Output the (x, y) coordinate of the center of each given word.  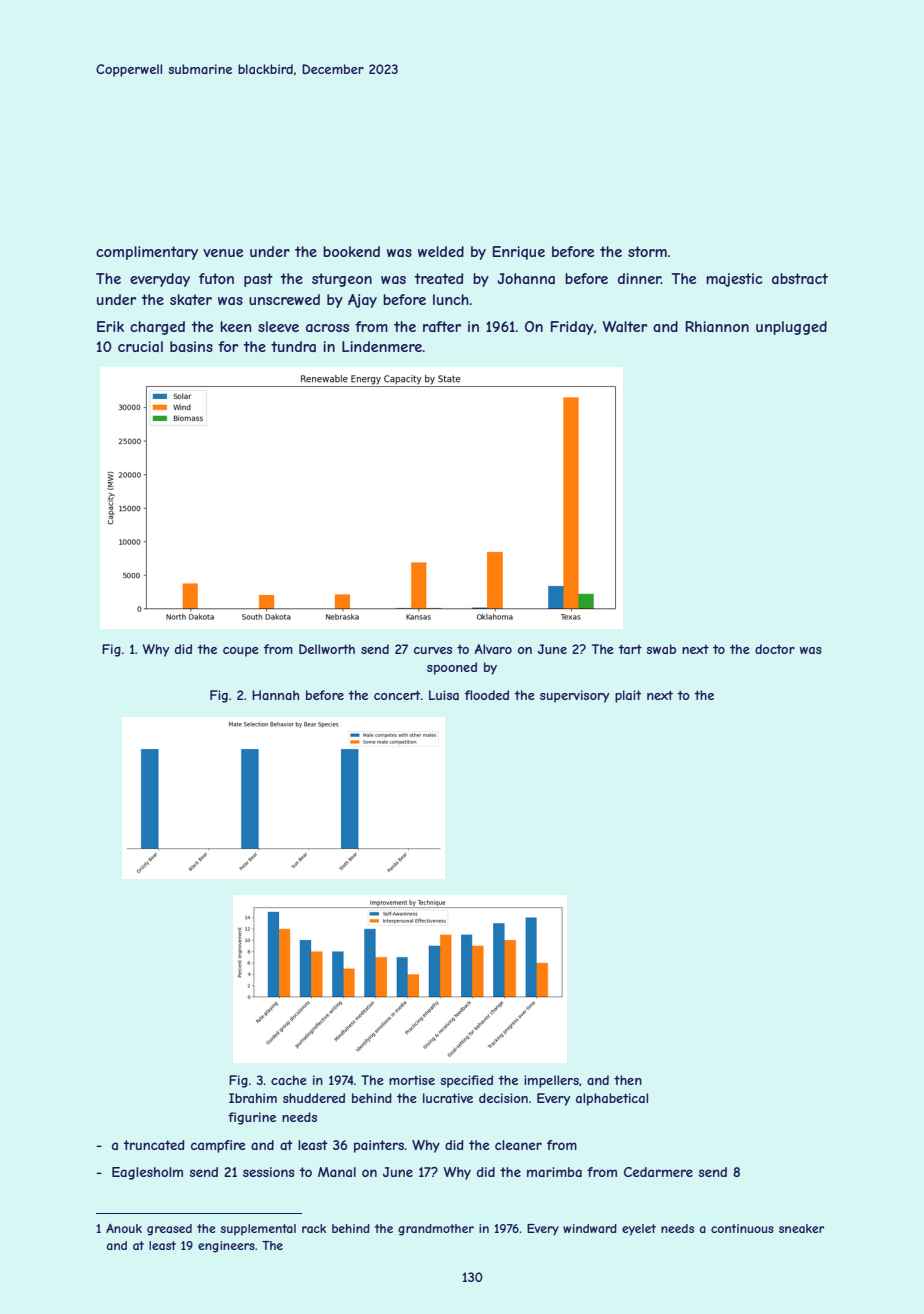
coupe (241, 652)
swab (661, 649)
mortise (412, 1080)
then (628, 1080)
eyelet (639, 1230)
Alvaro (493, 649)
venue (223, 253)
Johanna (526, 278)
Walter (625, 326)
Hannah (275, 695)
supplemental (258, 1230)
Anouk (124, 1228)
